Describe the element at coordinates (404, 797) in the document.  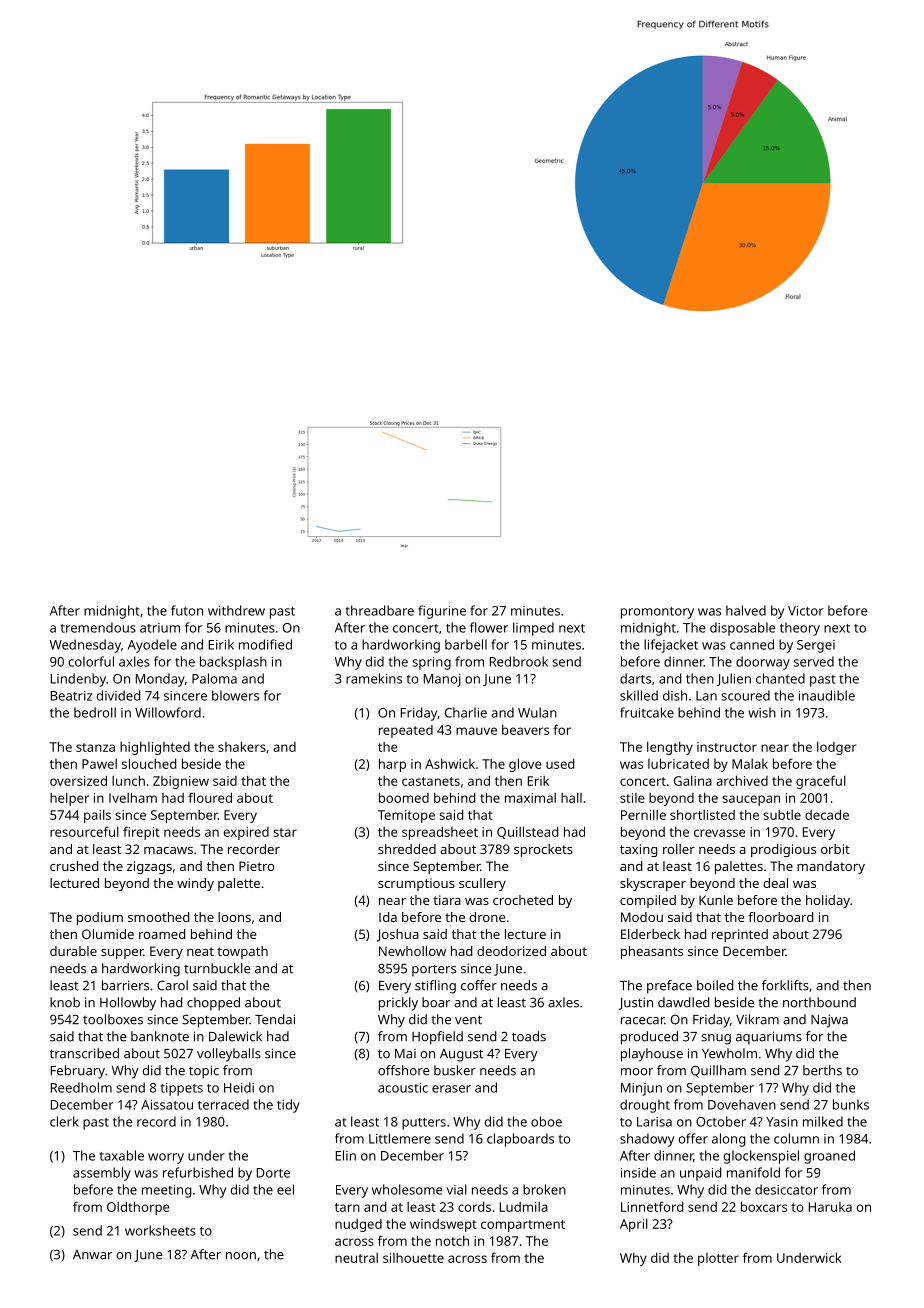
I see `boomed` at that location.
